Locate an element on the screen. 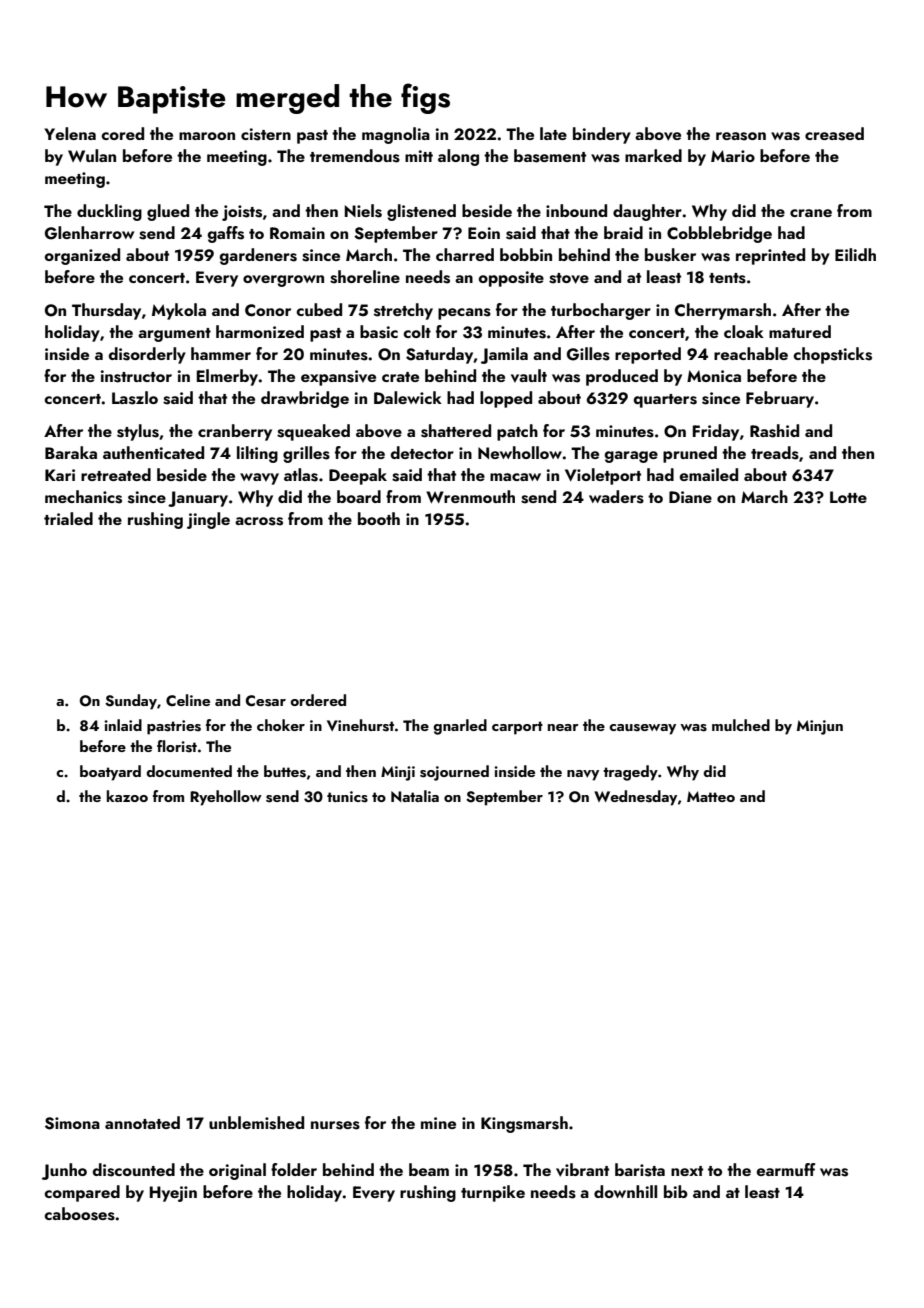 The image size is (924, 1308). Yelena is located at coordinates (70, 133).
